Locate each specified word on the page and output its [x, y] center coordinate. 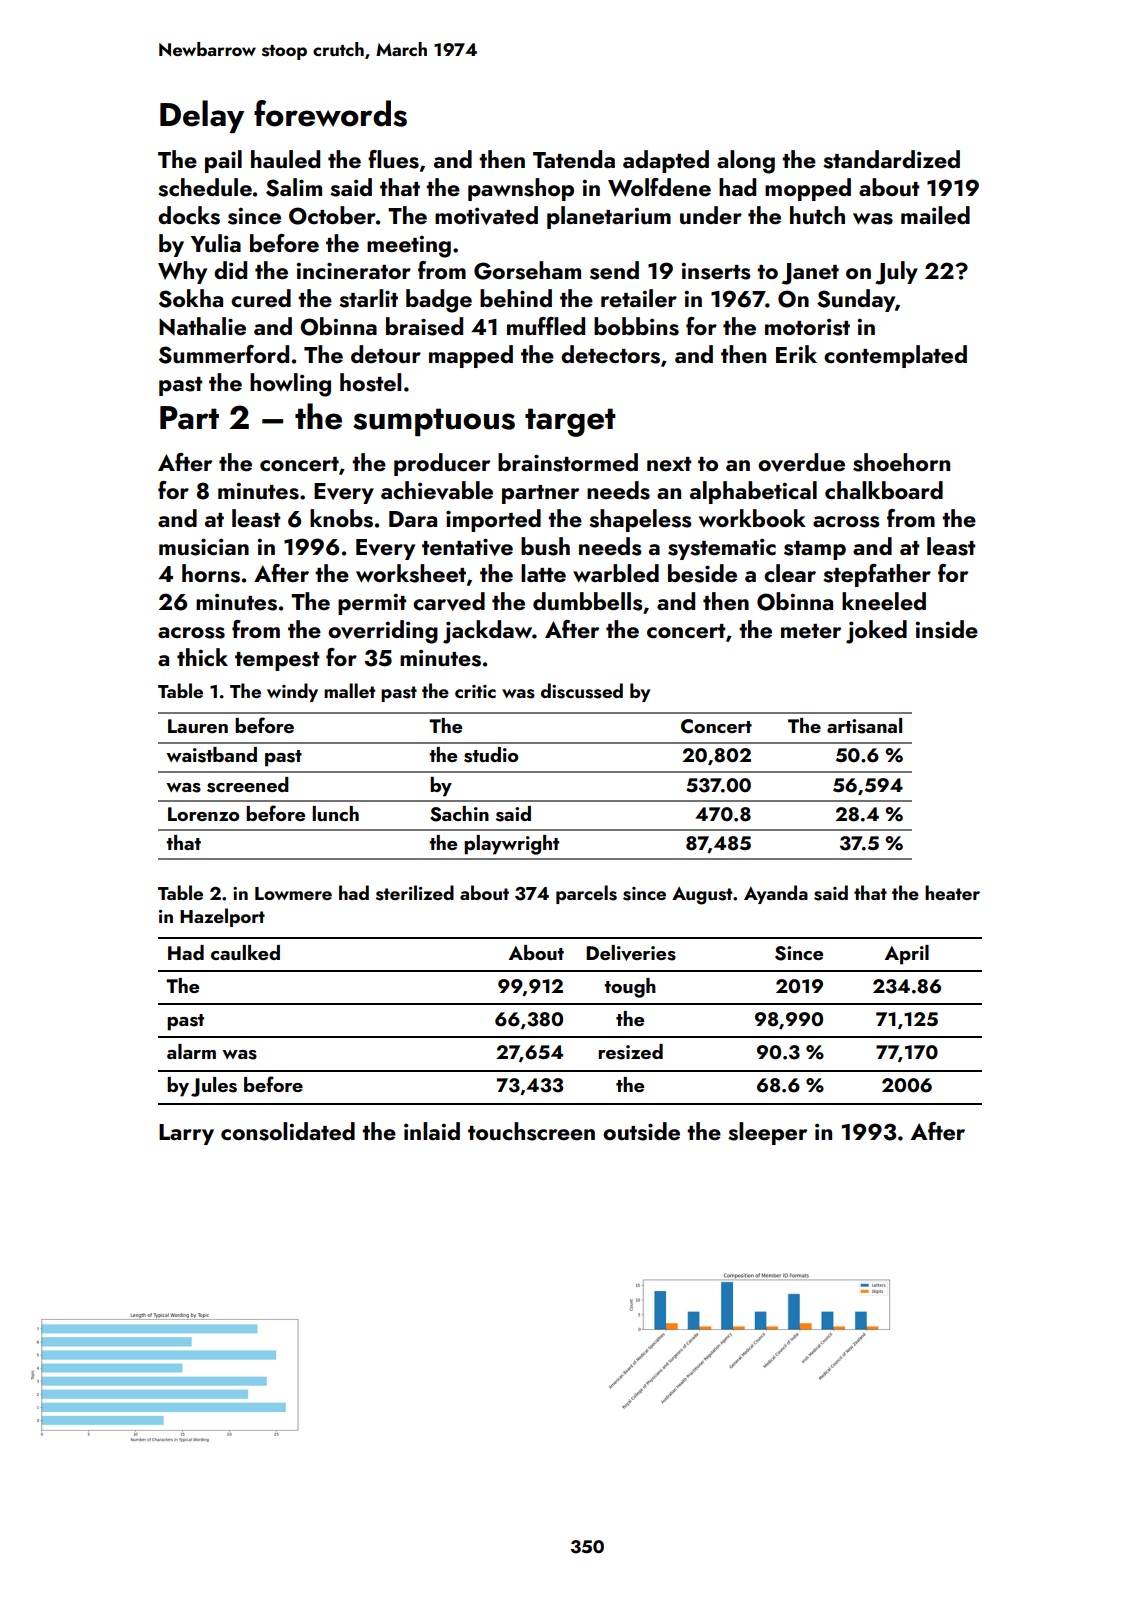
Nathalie [202, 326]
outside [641, 1131]
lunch [335, 813]
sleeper [767, 1133]
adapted [666, 161]
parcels [586, 894]
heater [952, 892]
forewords [330, 113]
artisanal [864, 726]
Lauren [198, 726]
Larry [186, 1134]
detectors [610, 354]
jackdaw [487, 632]
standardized [891, 159]
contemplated [895, 356]
